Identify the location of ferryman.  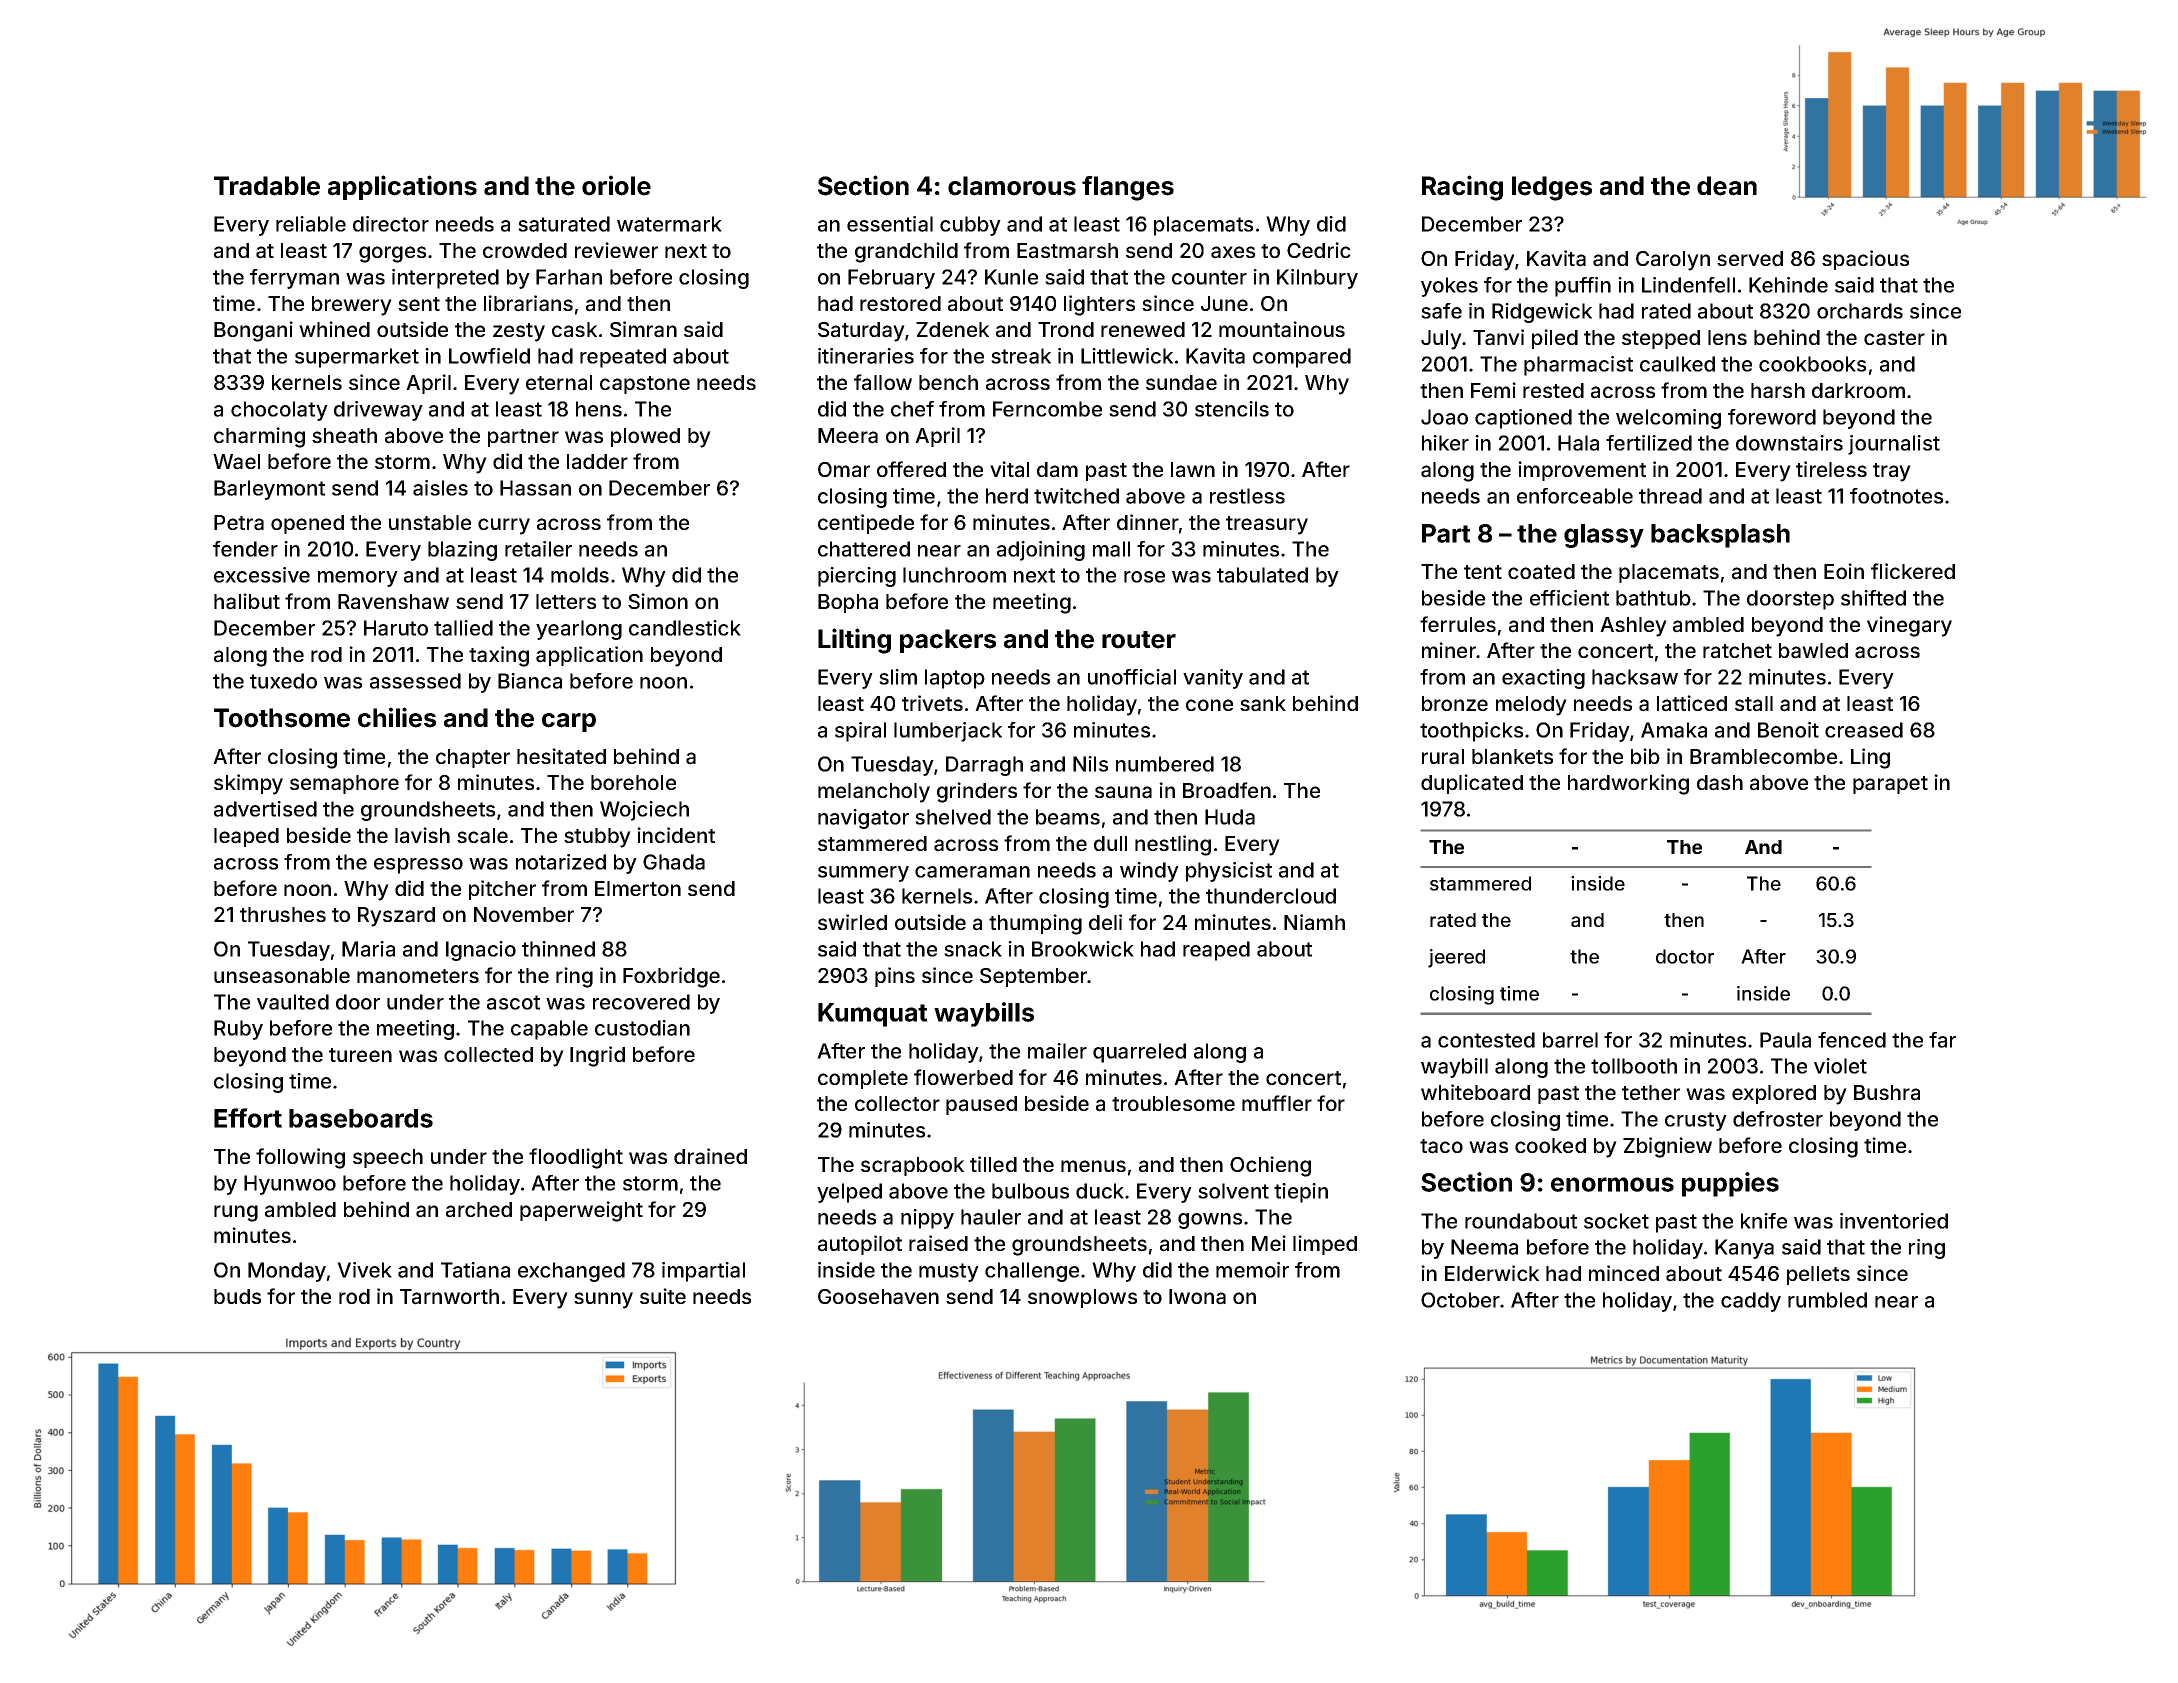
(294, 279).
